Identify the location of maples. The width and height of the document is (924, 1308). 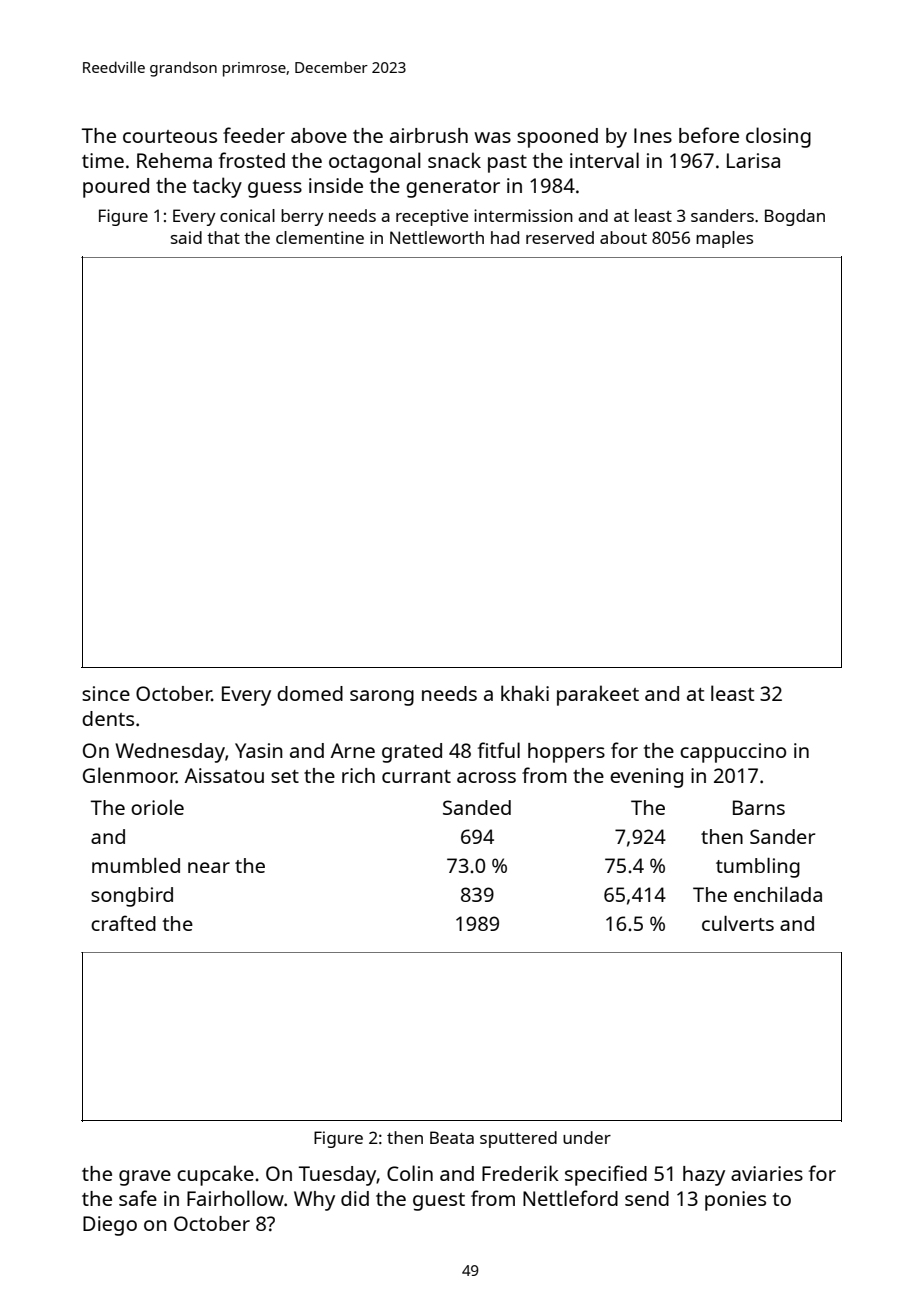
(724, 239).
